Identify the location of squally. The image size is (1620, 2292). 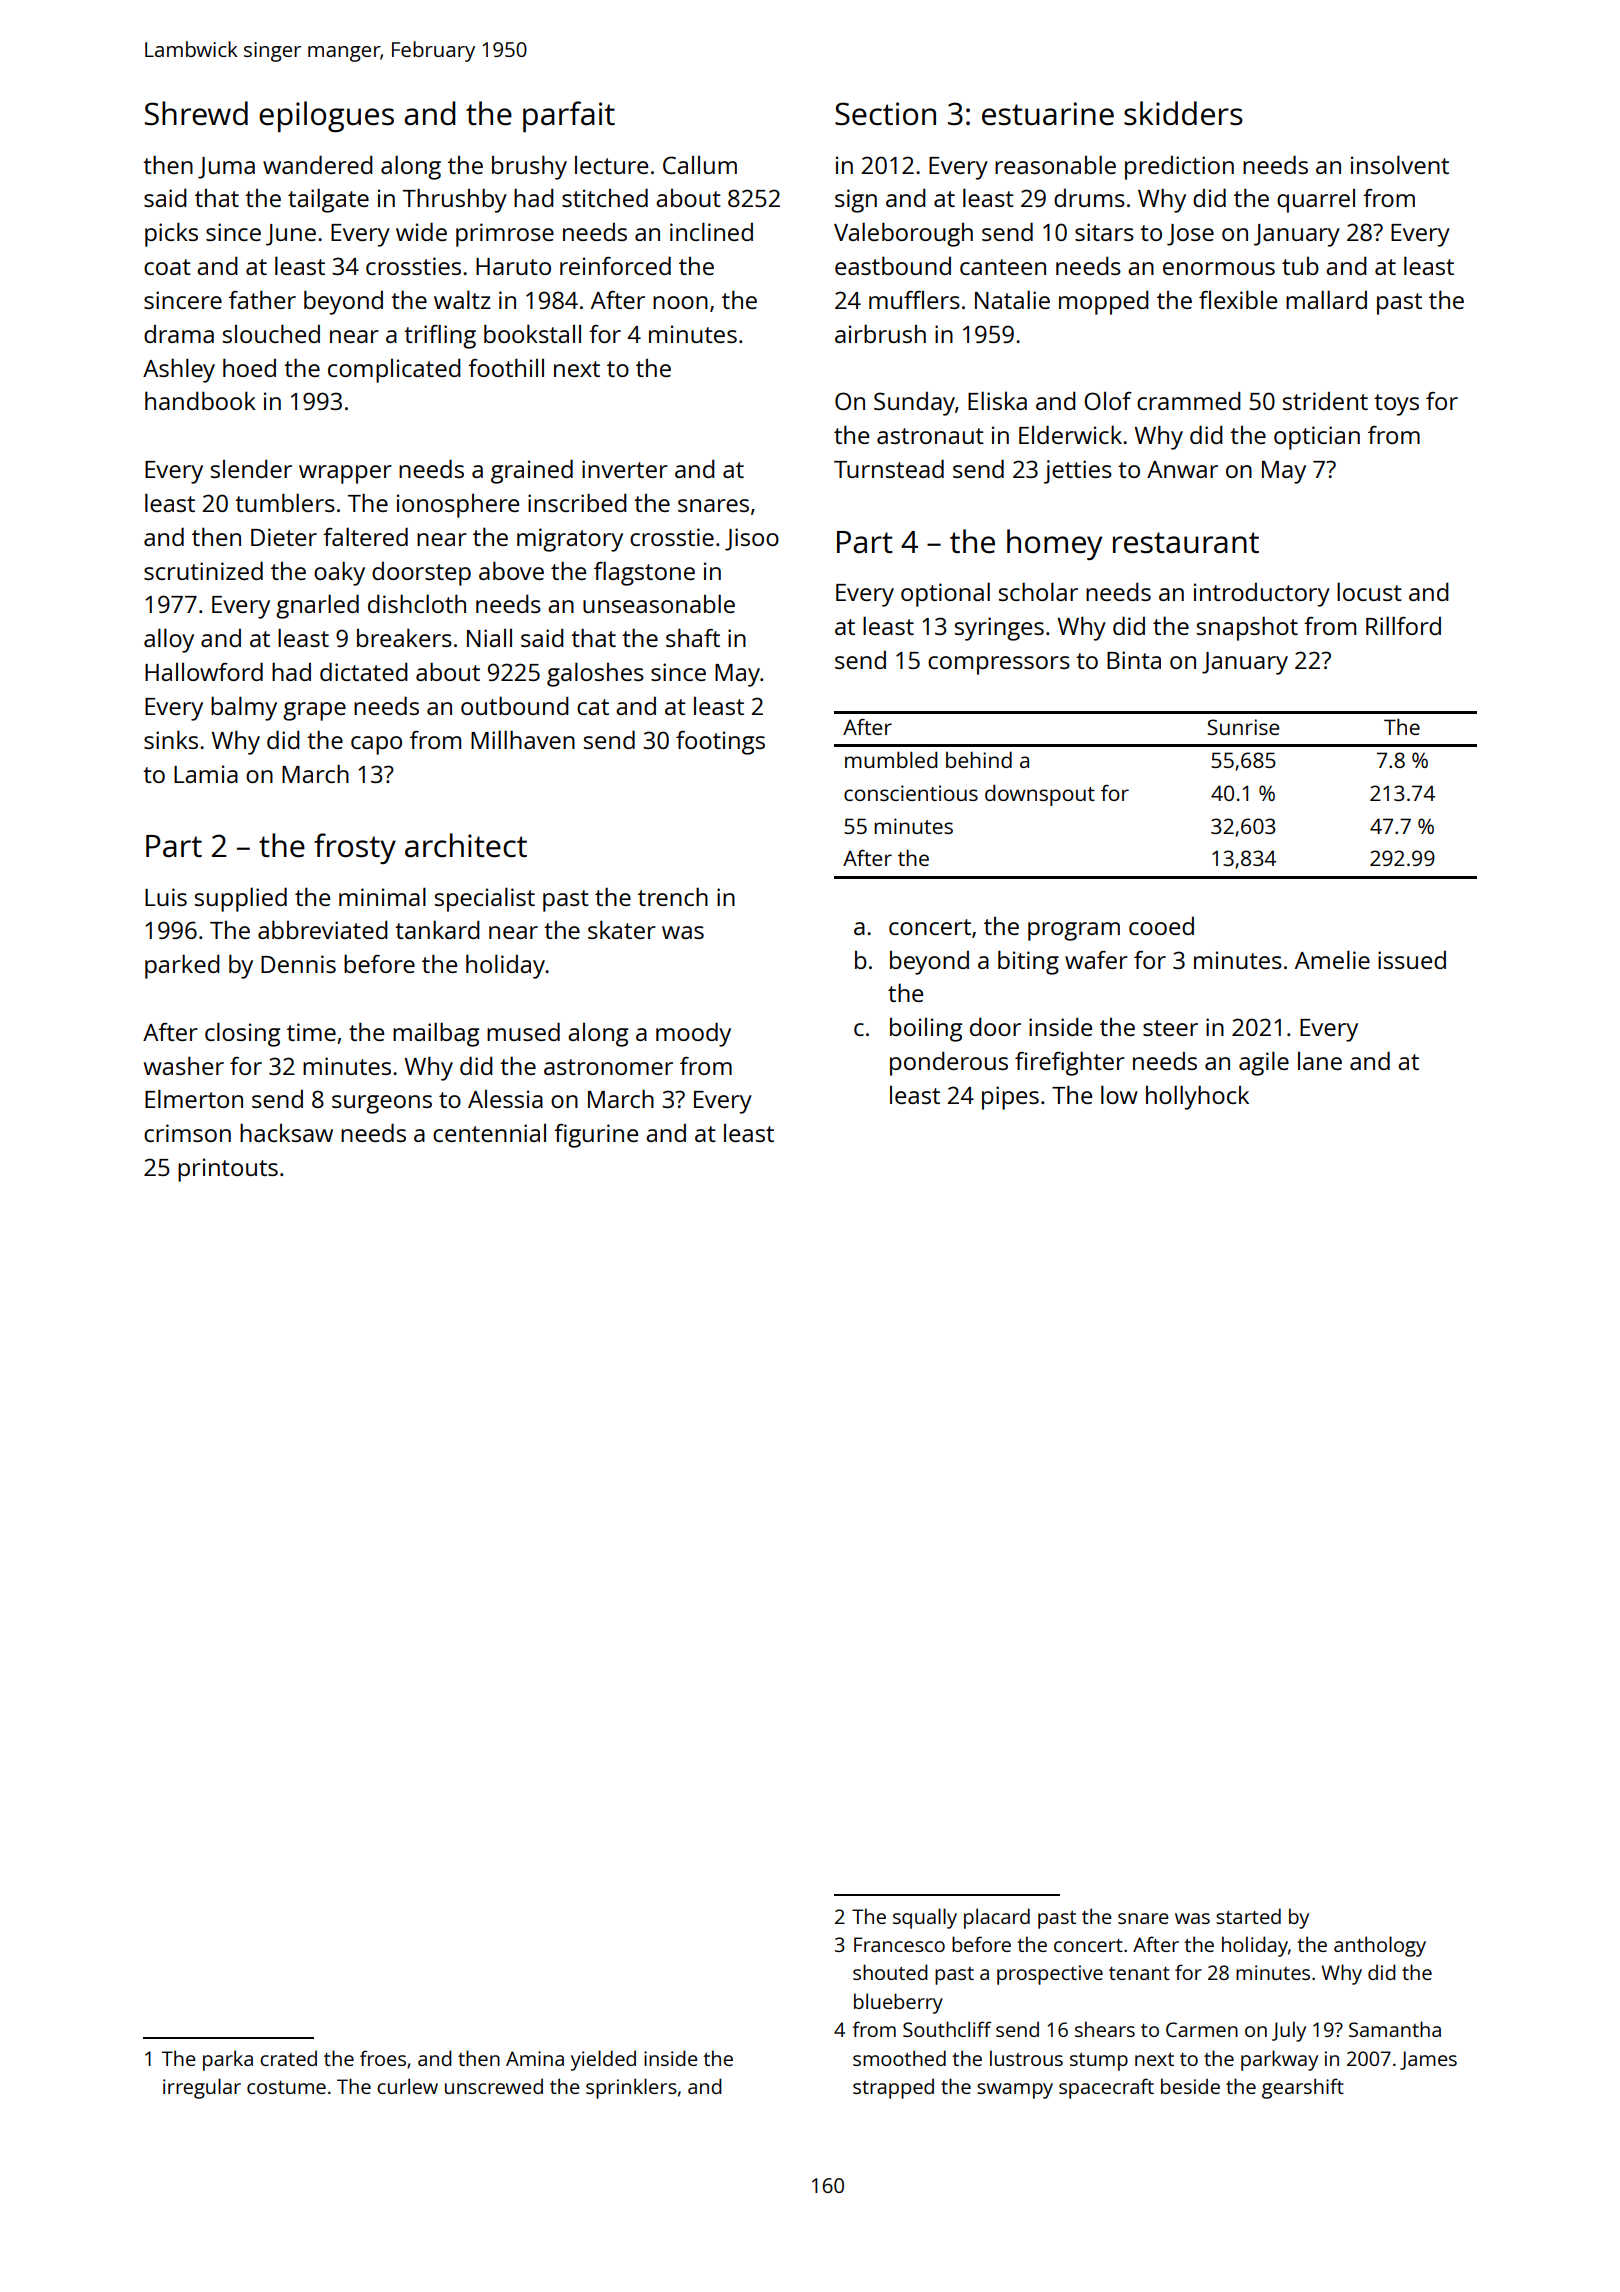
(925, 1918).
